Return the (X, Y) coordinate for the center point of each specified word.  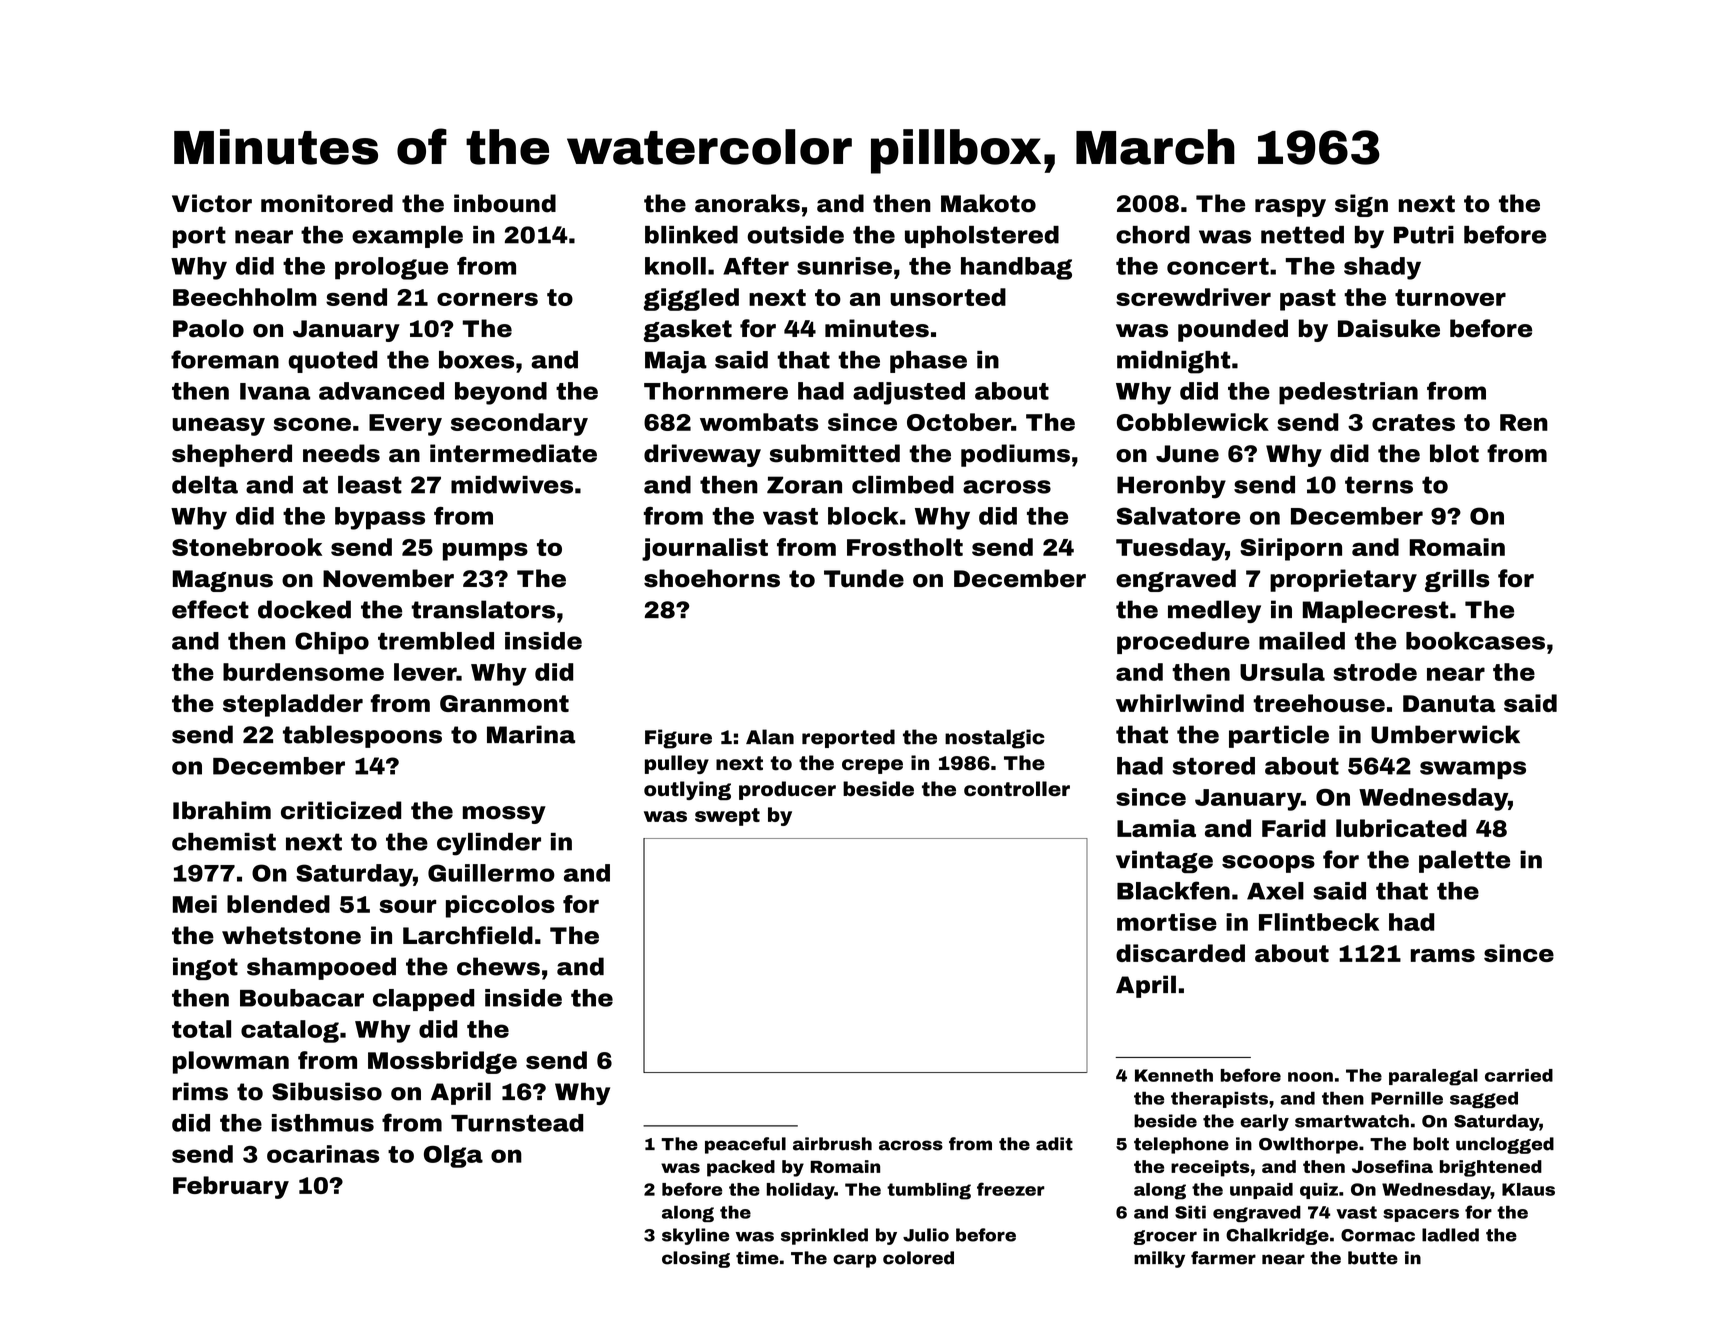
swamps (1473, 770)
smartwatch (1352, 1121)
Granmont (504, 703)
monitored (327, 203)
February (231, 1187)
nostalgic (995, 739)
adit (1054, 1144)
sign (1361, 205)
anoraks (747, 203)
